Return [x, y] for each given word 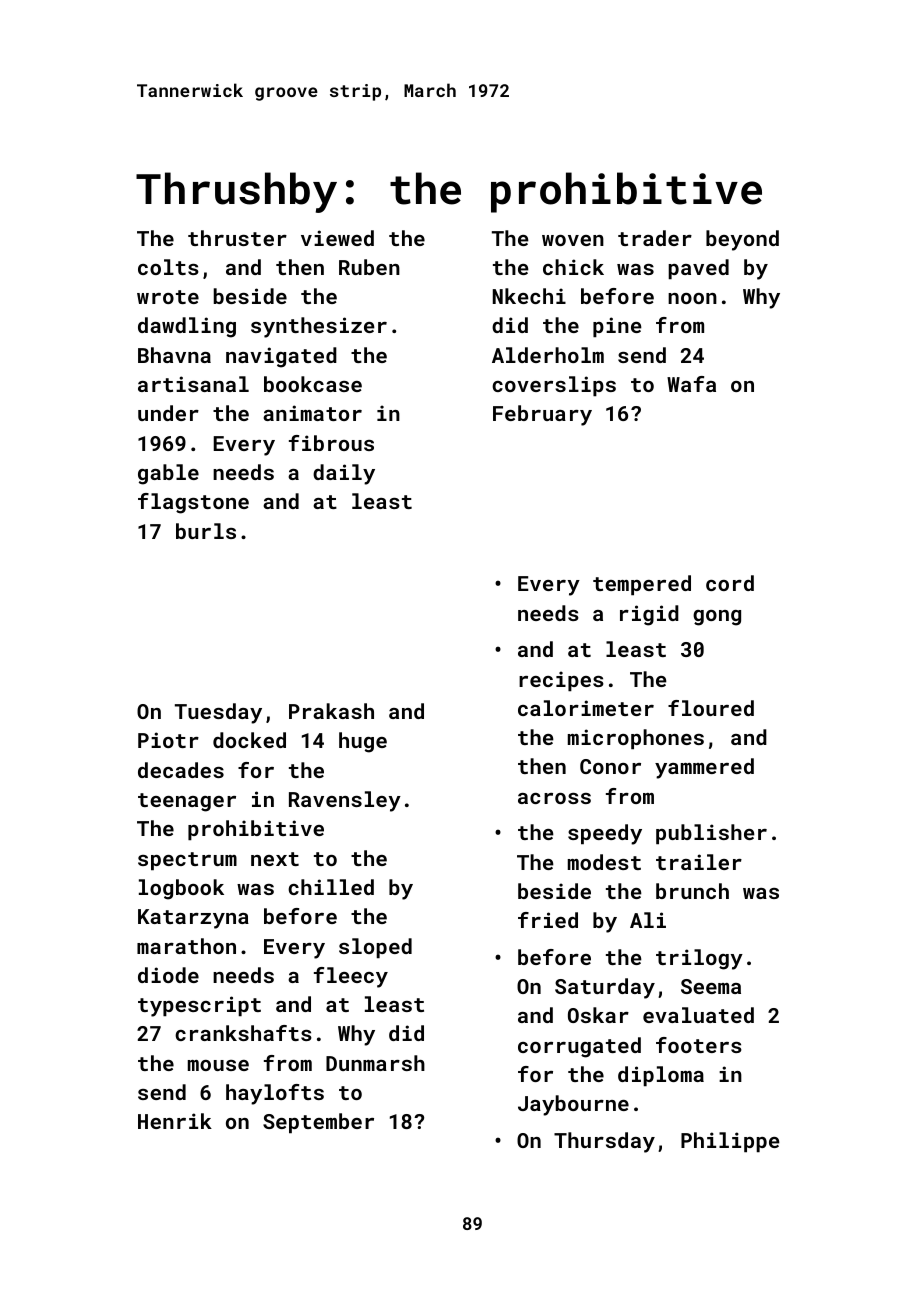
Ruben [369, 267]
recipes [561, 681]
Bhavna [174, 355]
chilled [331, 887]
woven [573, 240]
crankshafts [243, 1033]
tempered [642, 585]
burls [206, 531]
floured [711, 708]
